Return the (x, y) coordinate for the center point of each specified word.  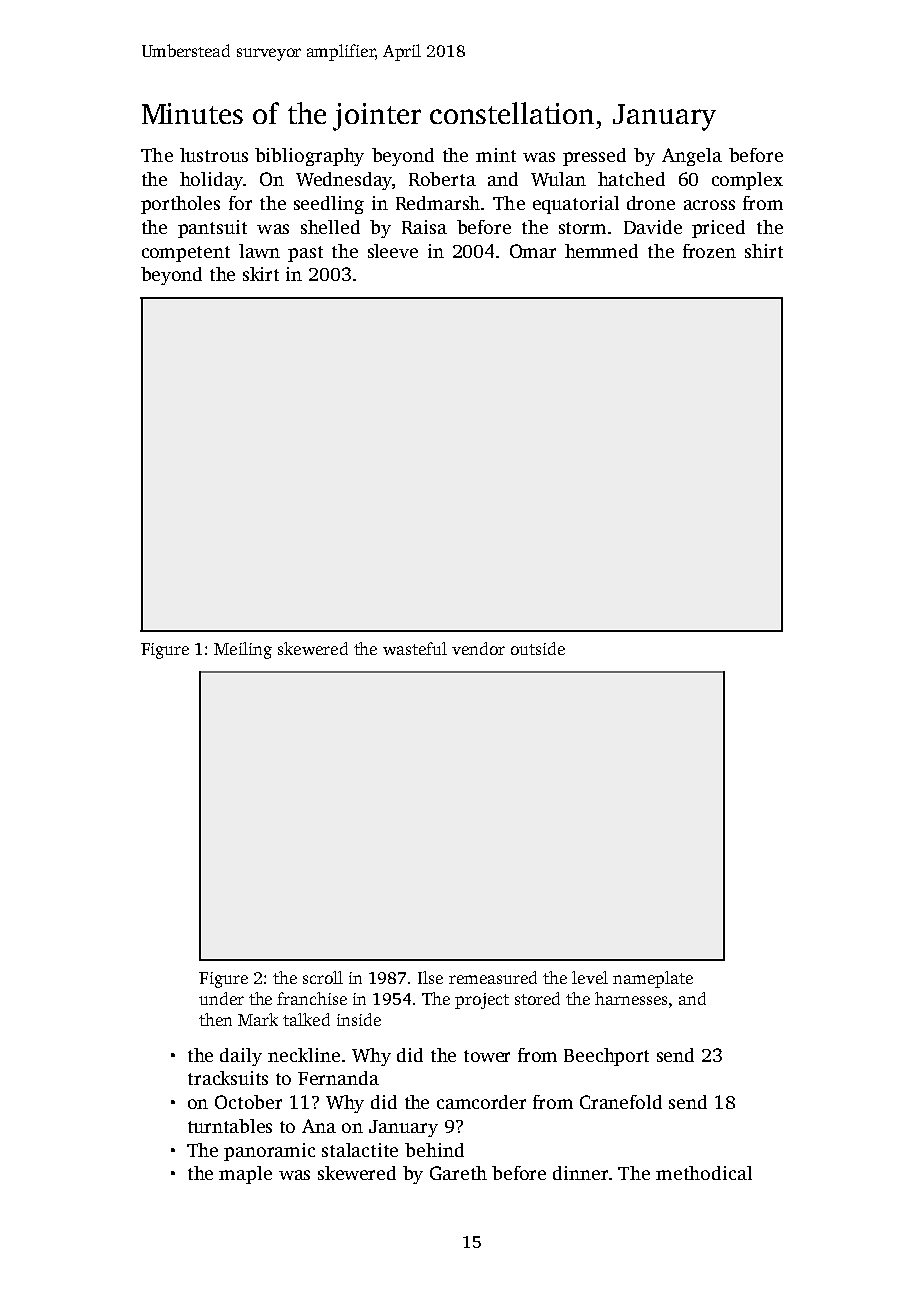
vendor (478, 648)
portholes (180, 205)
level (590, 977)
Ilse (430, 977)
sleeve (393, 251)
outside (538, 648)
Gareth (458, 1173)
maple (245, 1175)
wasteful (415, 648)
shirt (764, 251)
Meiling (243, 650)
